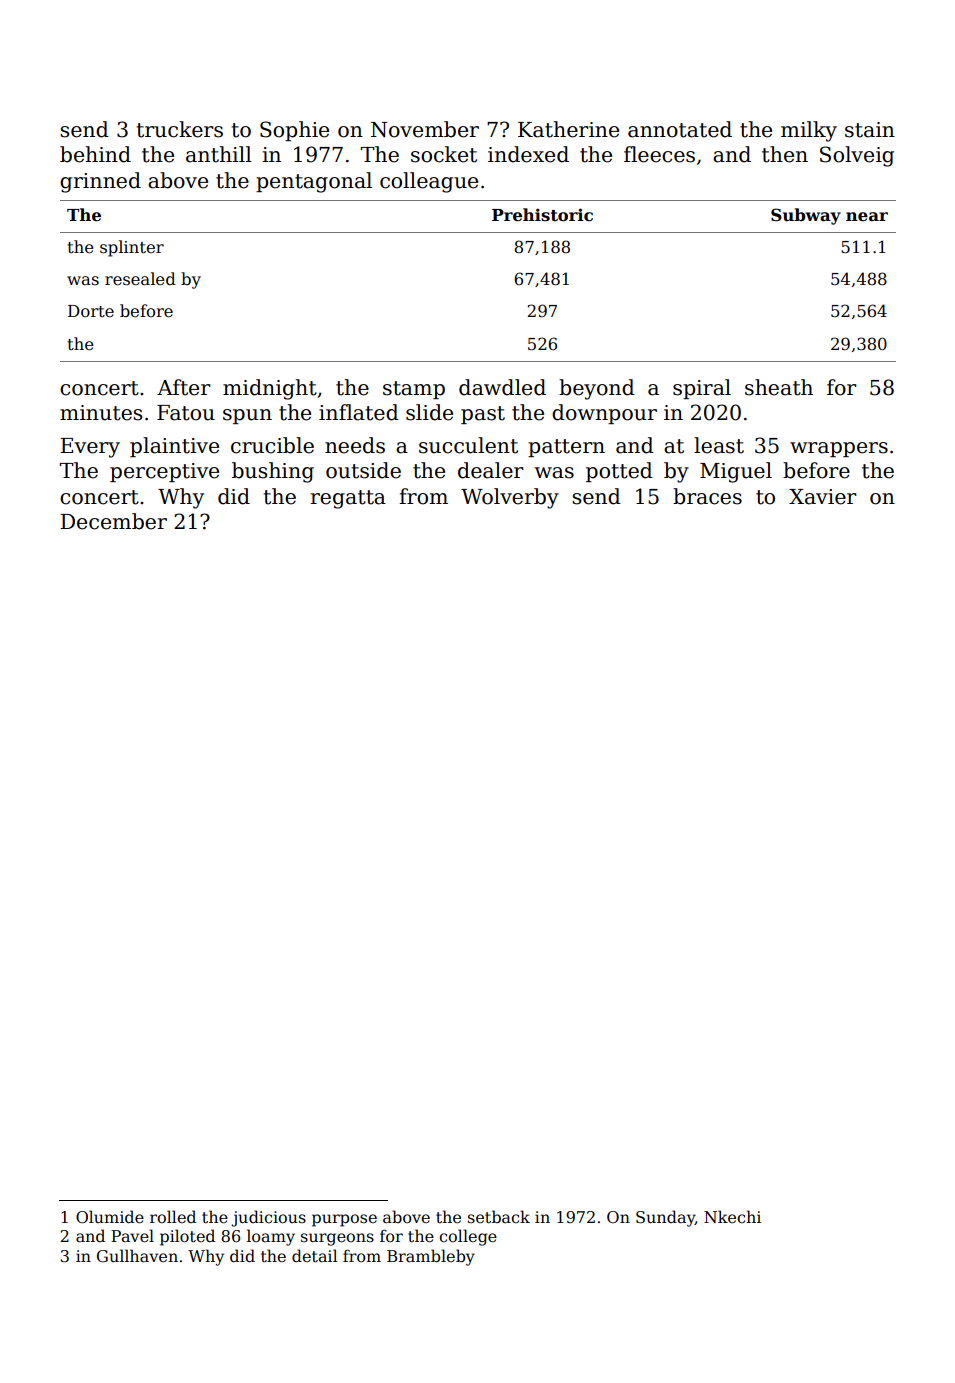 Image resolution: width=955 pixels, height=1383 pixels. What do you see at coordinates (510, 498) in the image?
I see `Wolverby` at bounding box center [510, 498].
